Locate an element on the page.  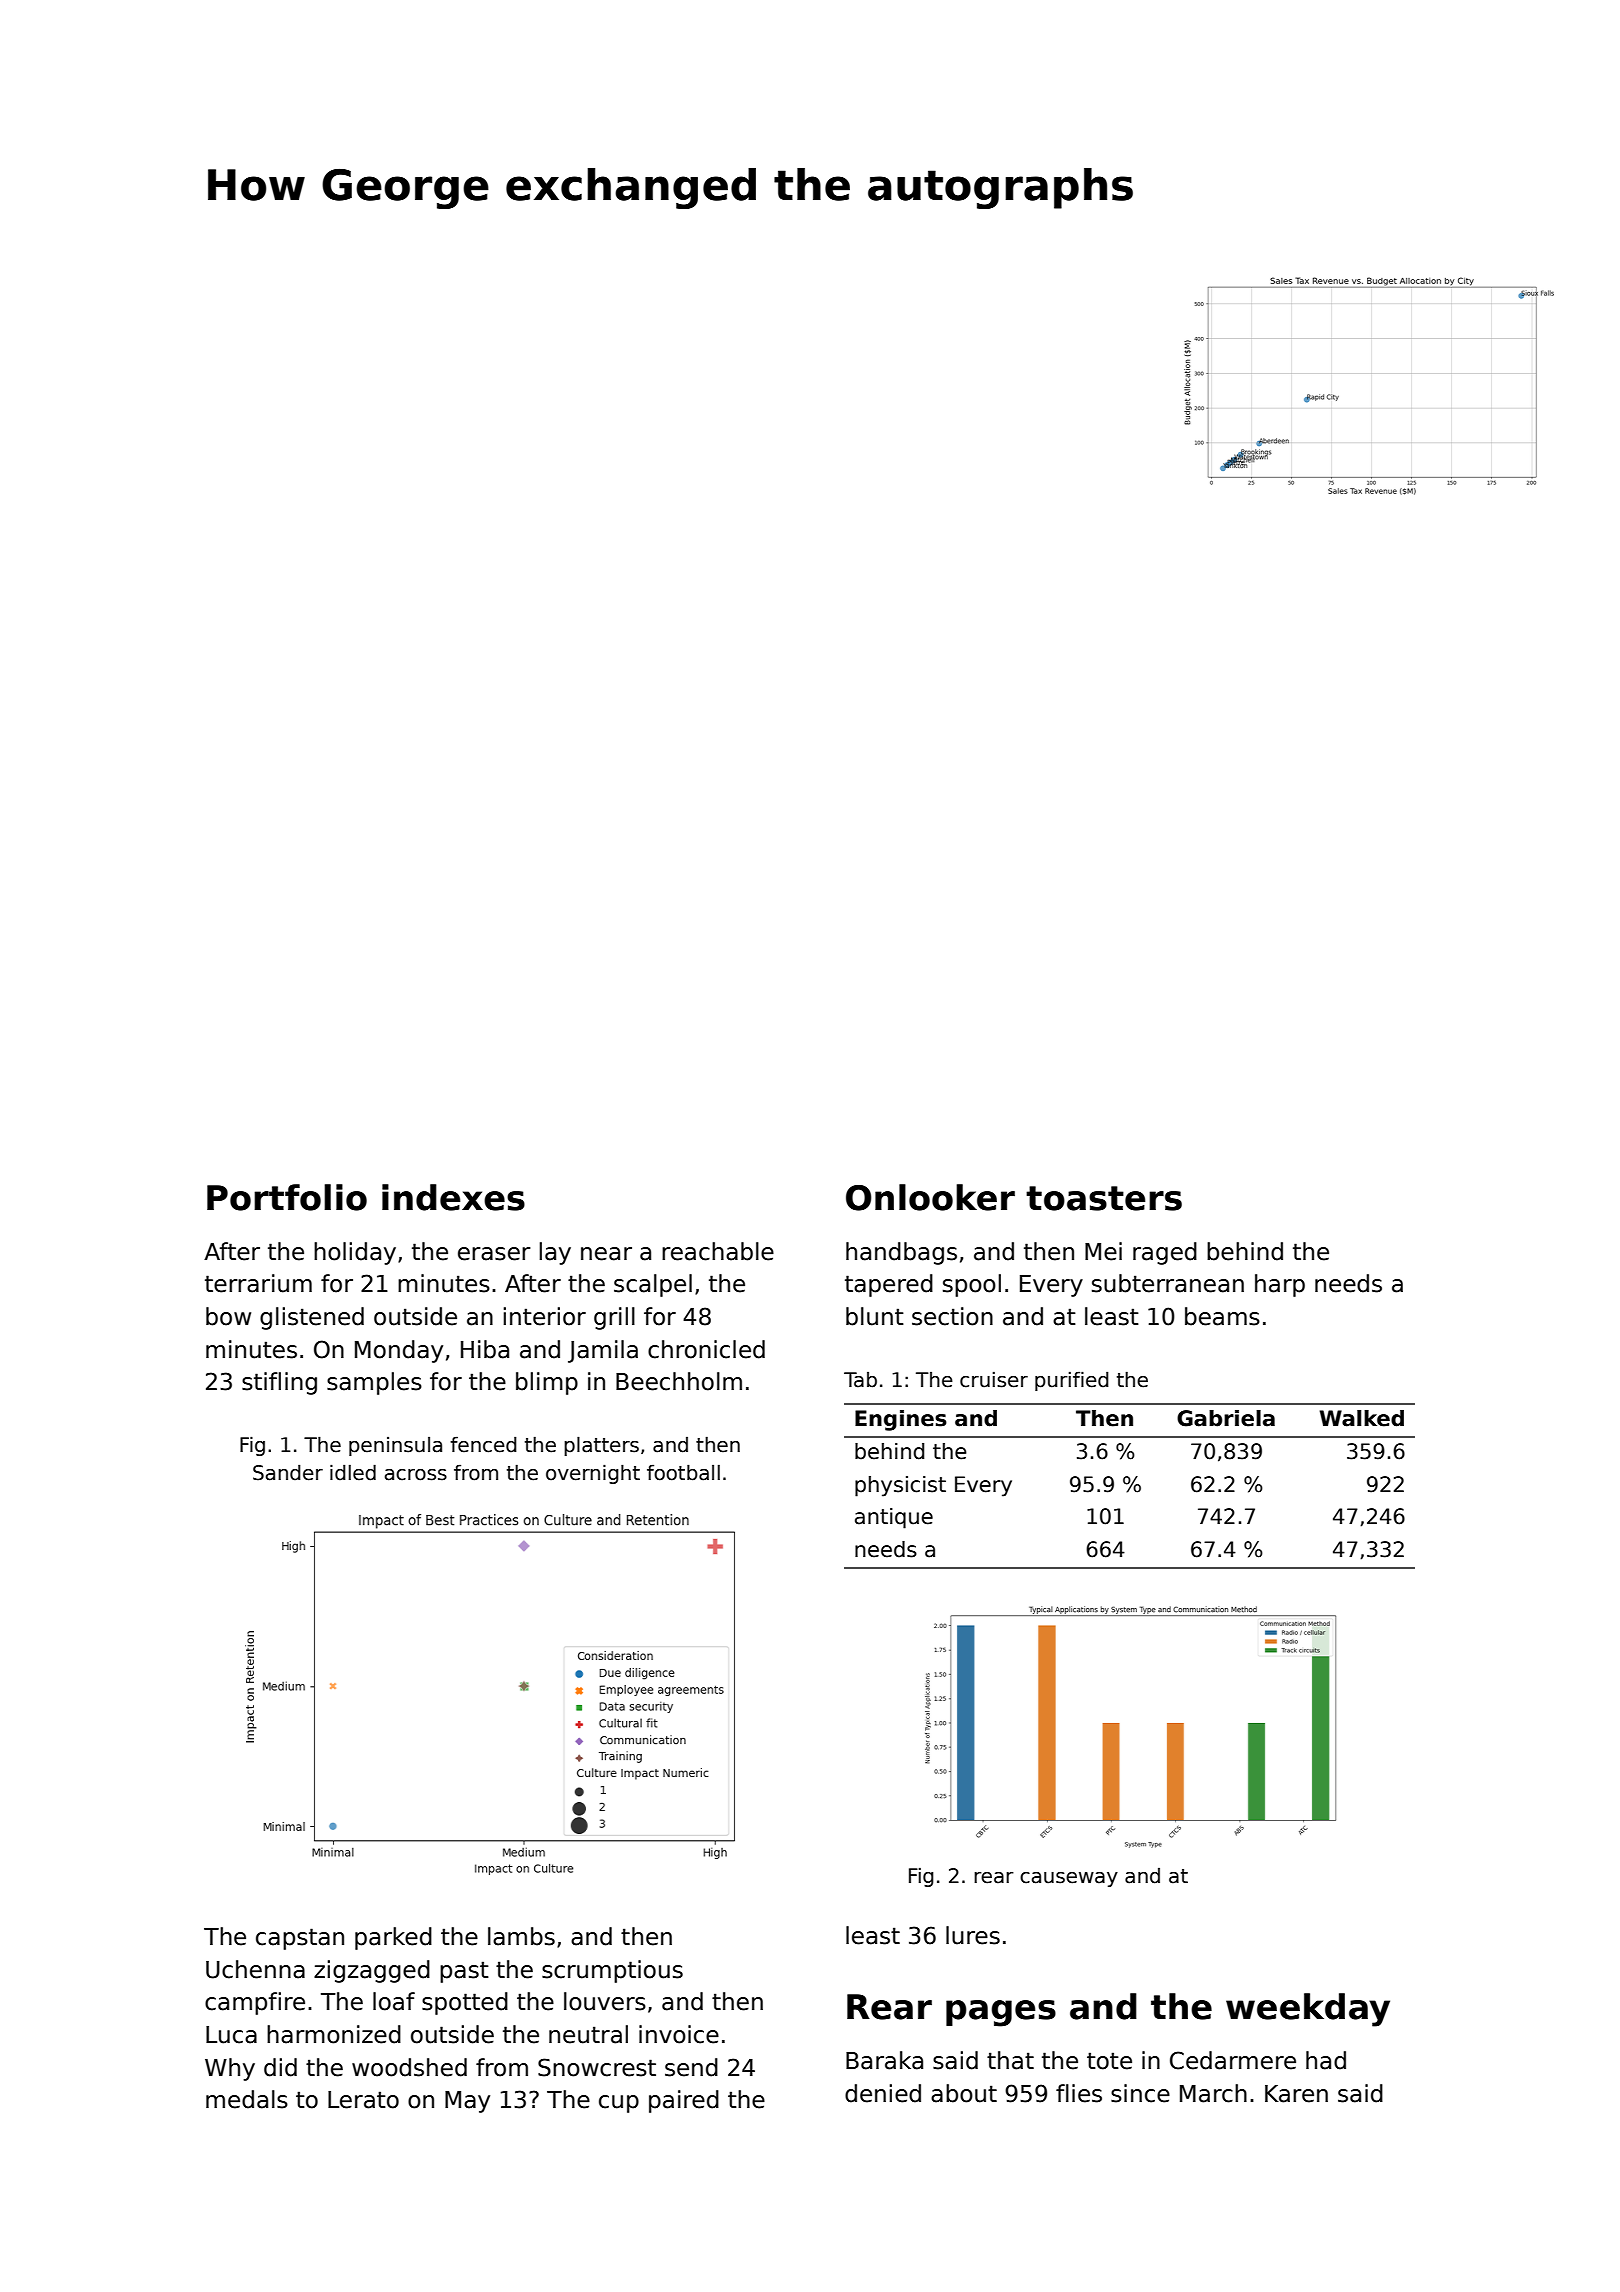
toasters is located at coordinates (1104, 1198).
